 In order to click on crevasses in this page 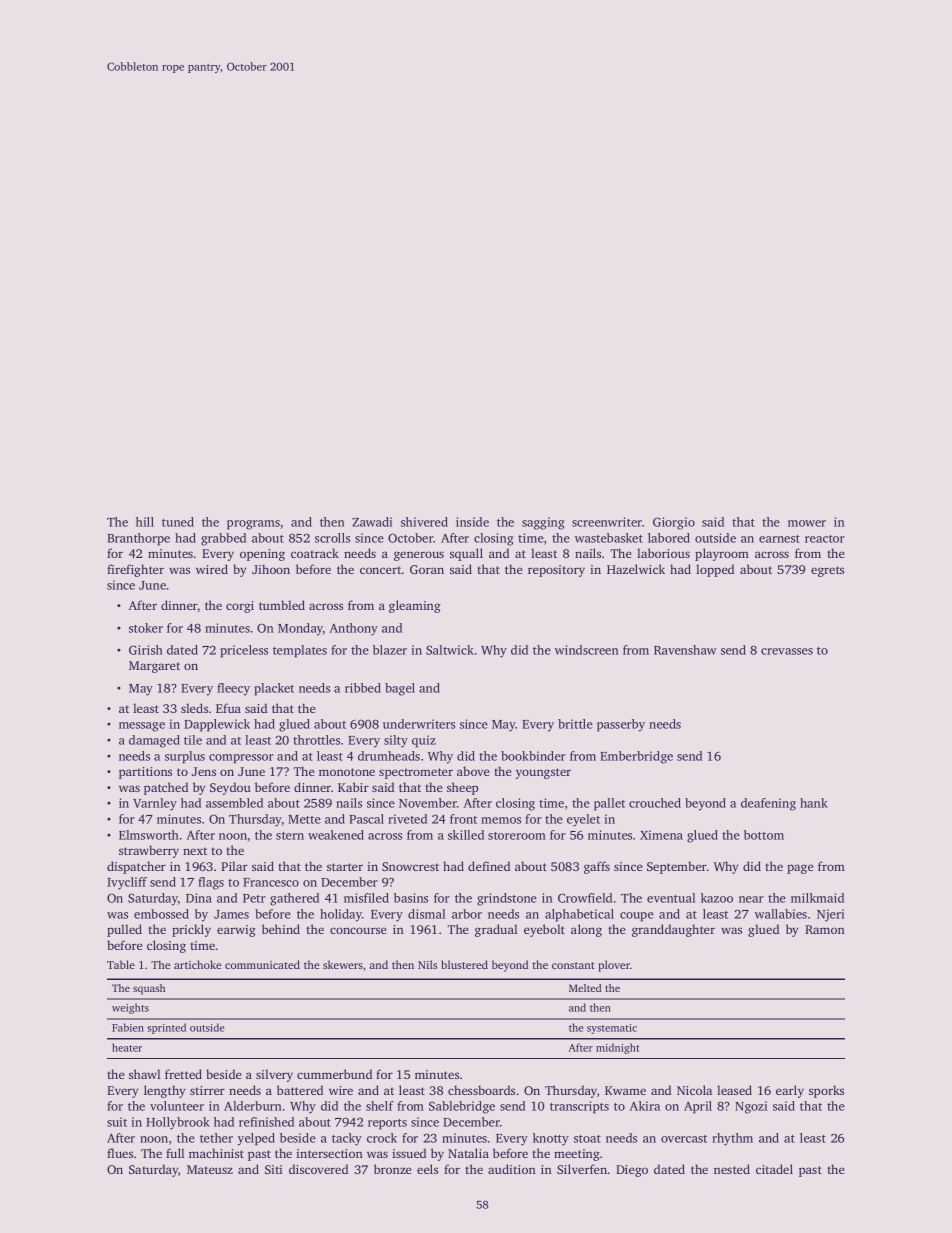, I will do `click(787, 651)`.
